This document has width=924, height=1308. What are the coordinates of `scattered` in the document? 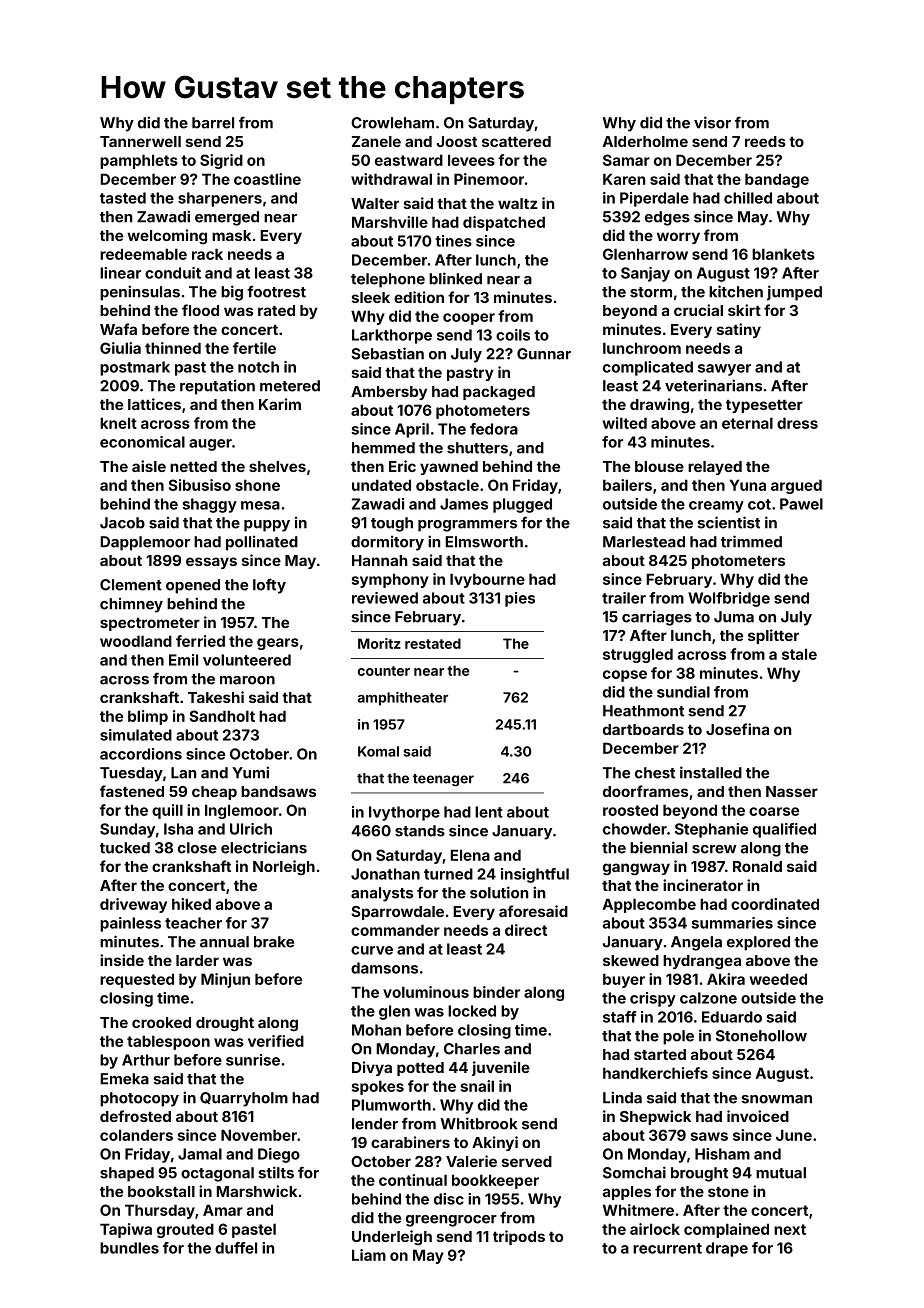 It's located at (516, 141).
